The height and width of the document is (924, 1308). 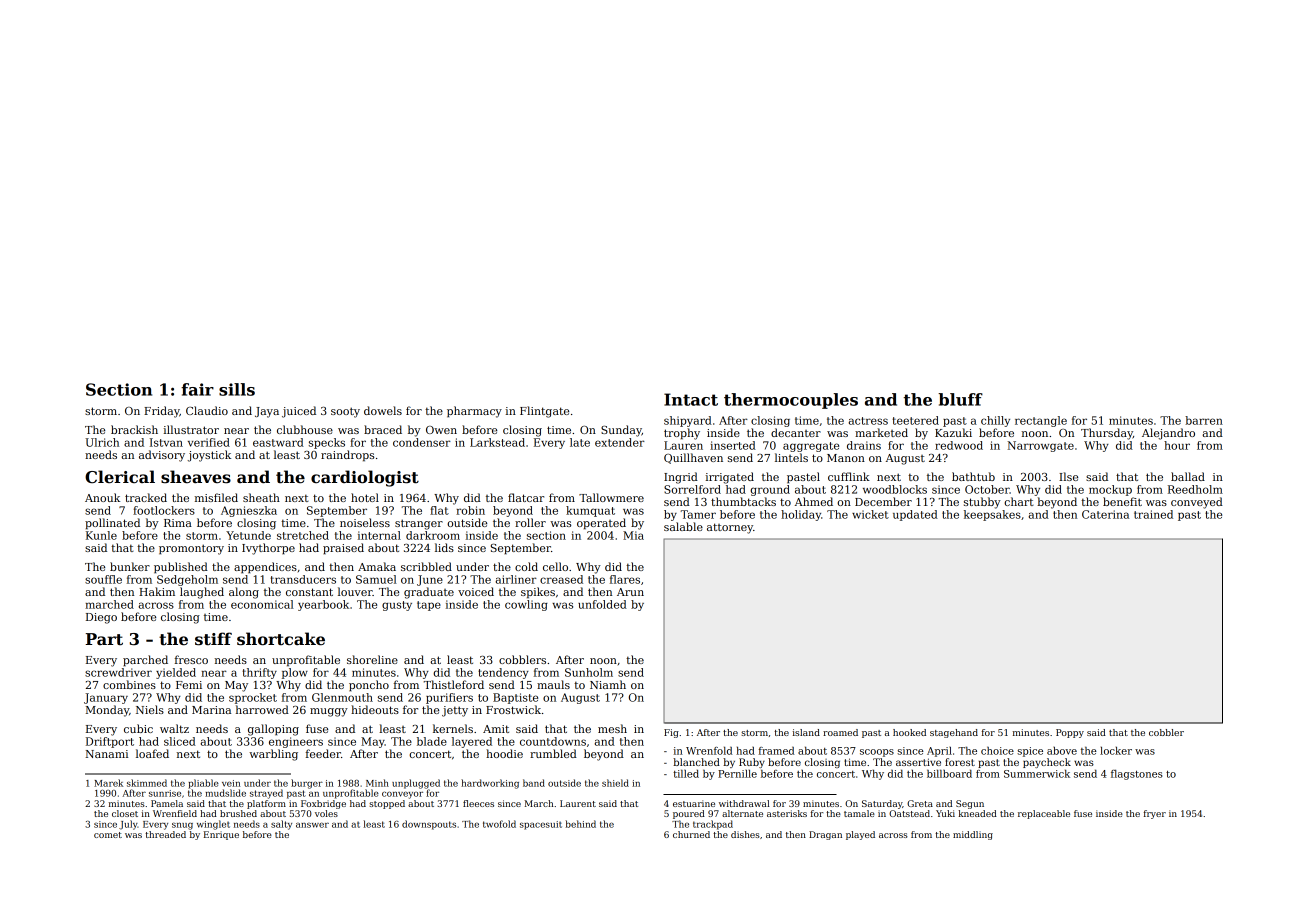 I want to click on bluff, so click(x=960, y=399).
